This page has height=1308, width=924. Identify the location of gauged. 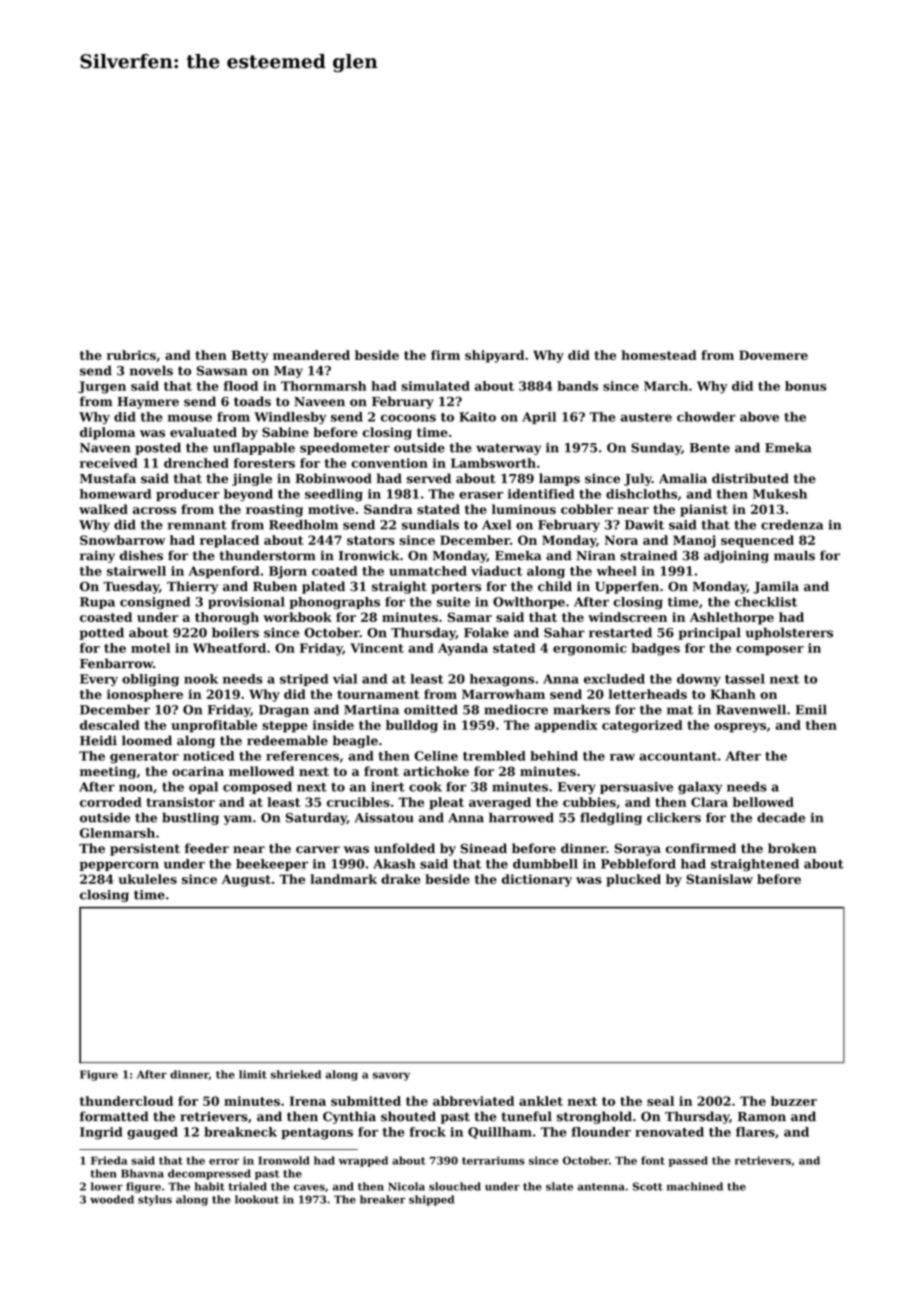
(152, 1133).
